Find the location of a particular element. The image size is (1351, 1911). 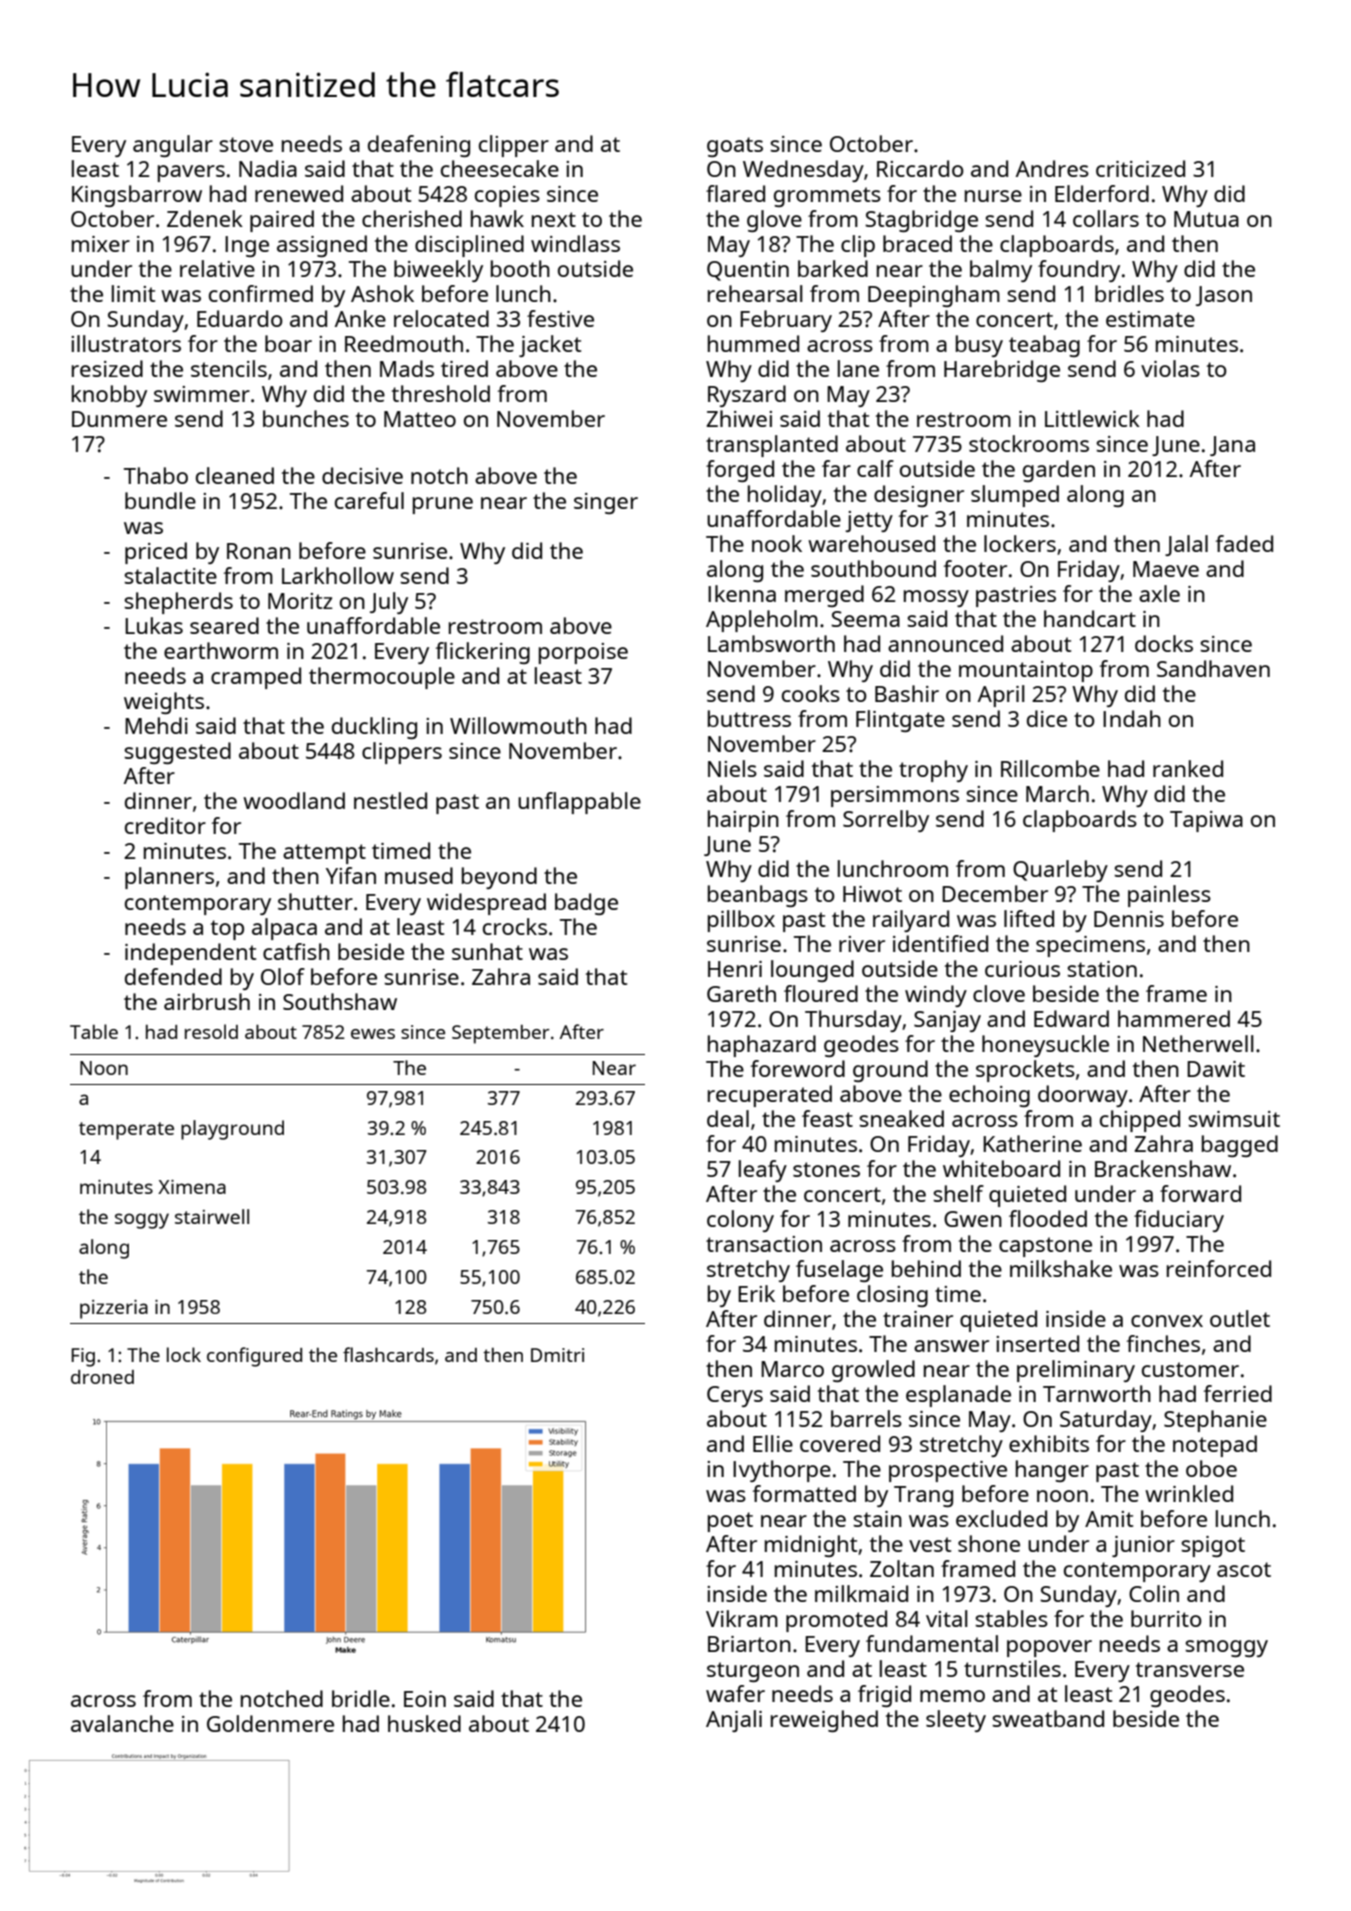

Goldenmere is located at coordinates (270, 1723).
